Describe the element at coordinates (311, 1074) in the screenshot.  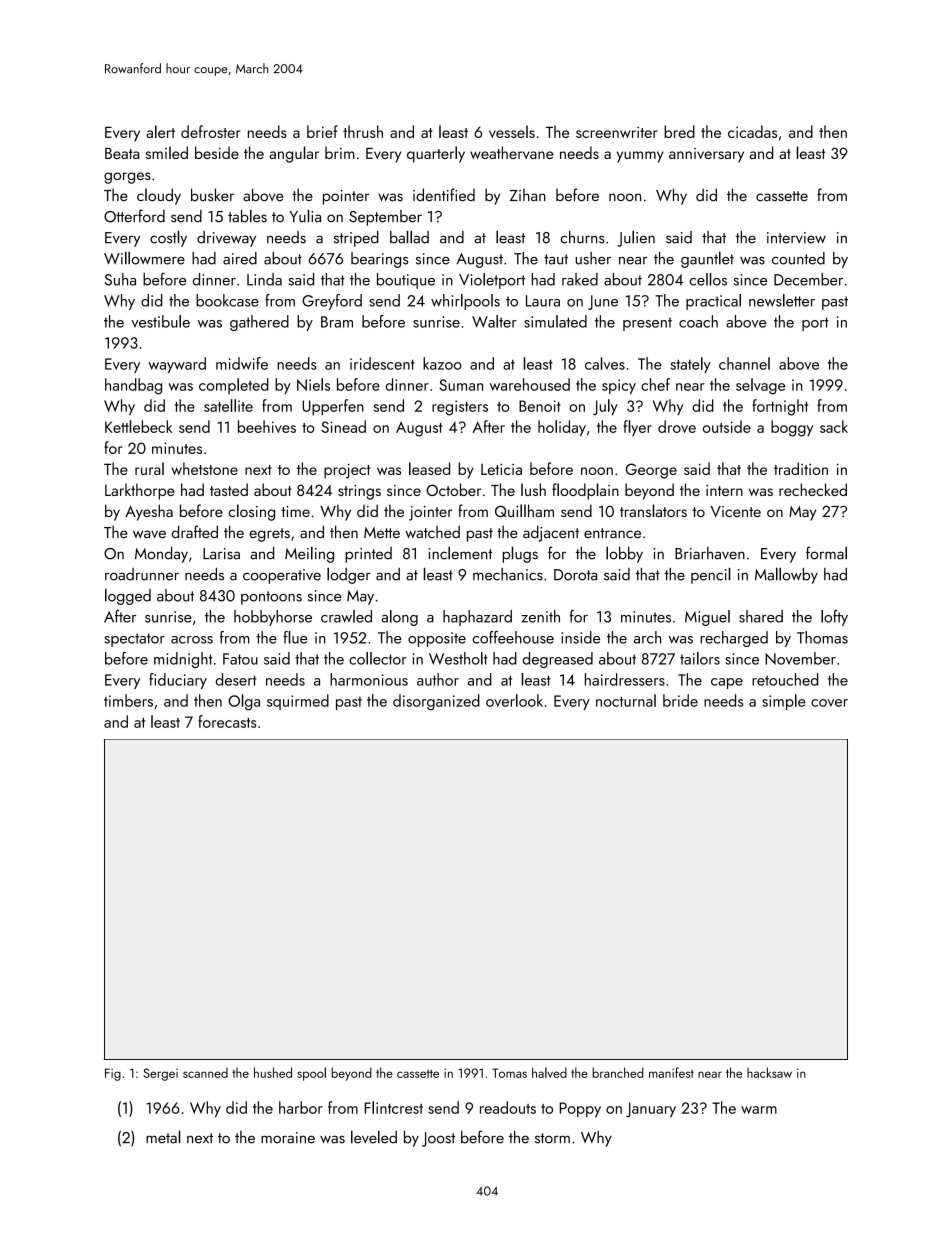
I see `spool` at that location.
